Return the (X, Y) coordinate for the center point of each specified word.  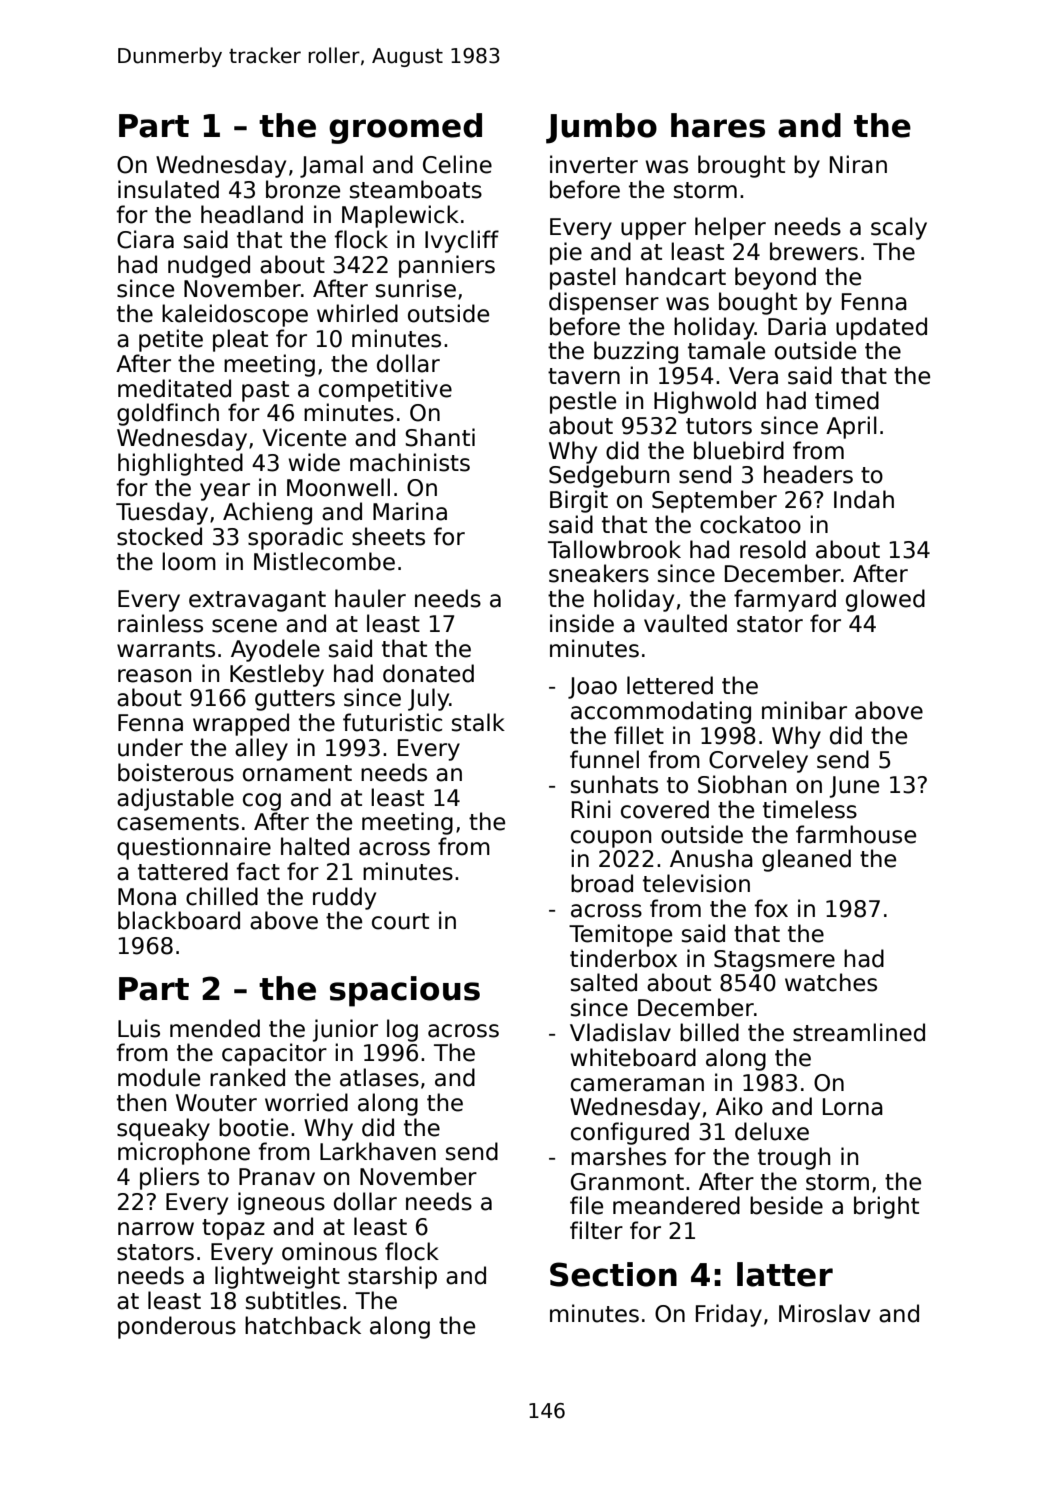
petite (171, 340)
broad (602, 883)
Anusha (711, 858)
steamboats (416, 189)
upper (653, 231)
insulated (168, 189)
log (402, 1030)
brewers (814, 251)
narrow (156, 1229)
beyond (775, 278)
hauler (370, 598)
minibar (804, 710)
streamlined (859, 1032)
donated (428, 673)
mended (215, 1028)
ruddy (344, 898)
